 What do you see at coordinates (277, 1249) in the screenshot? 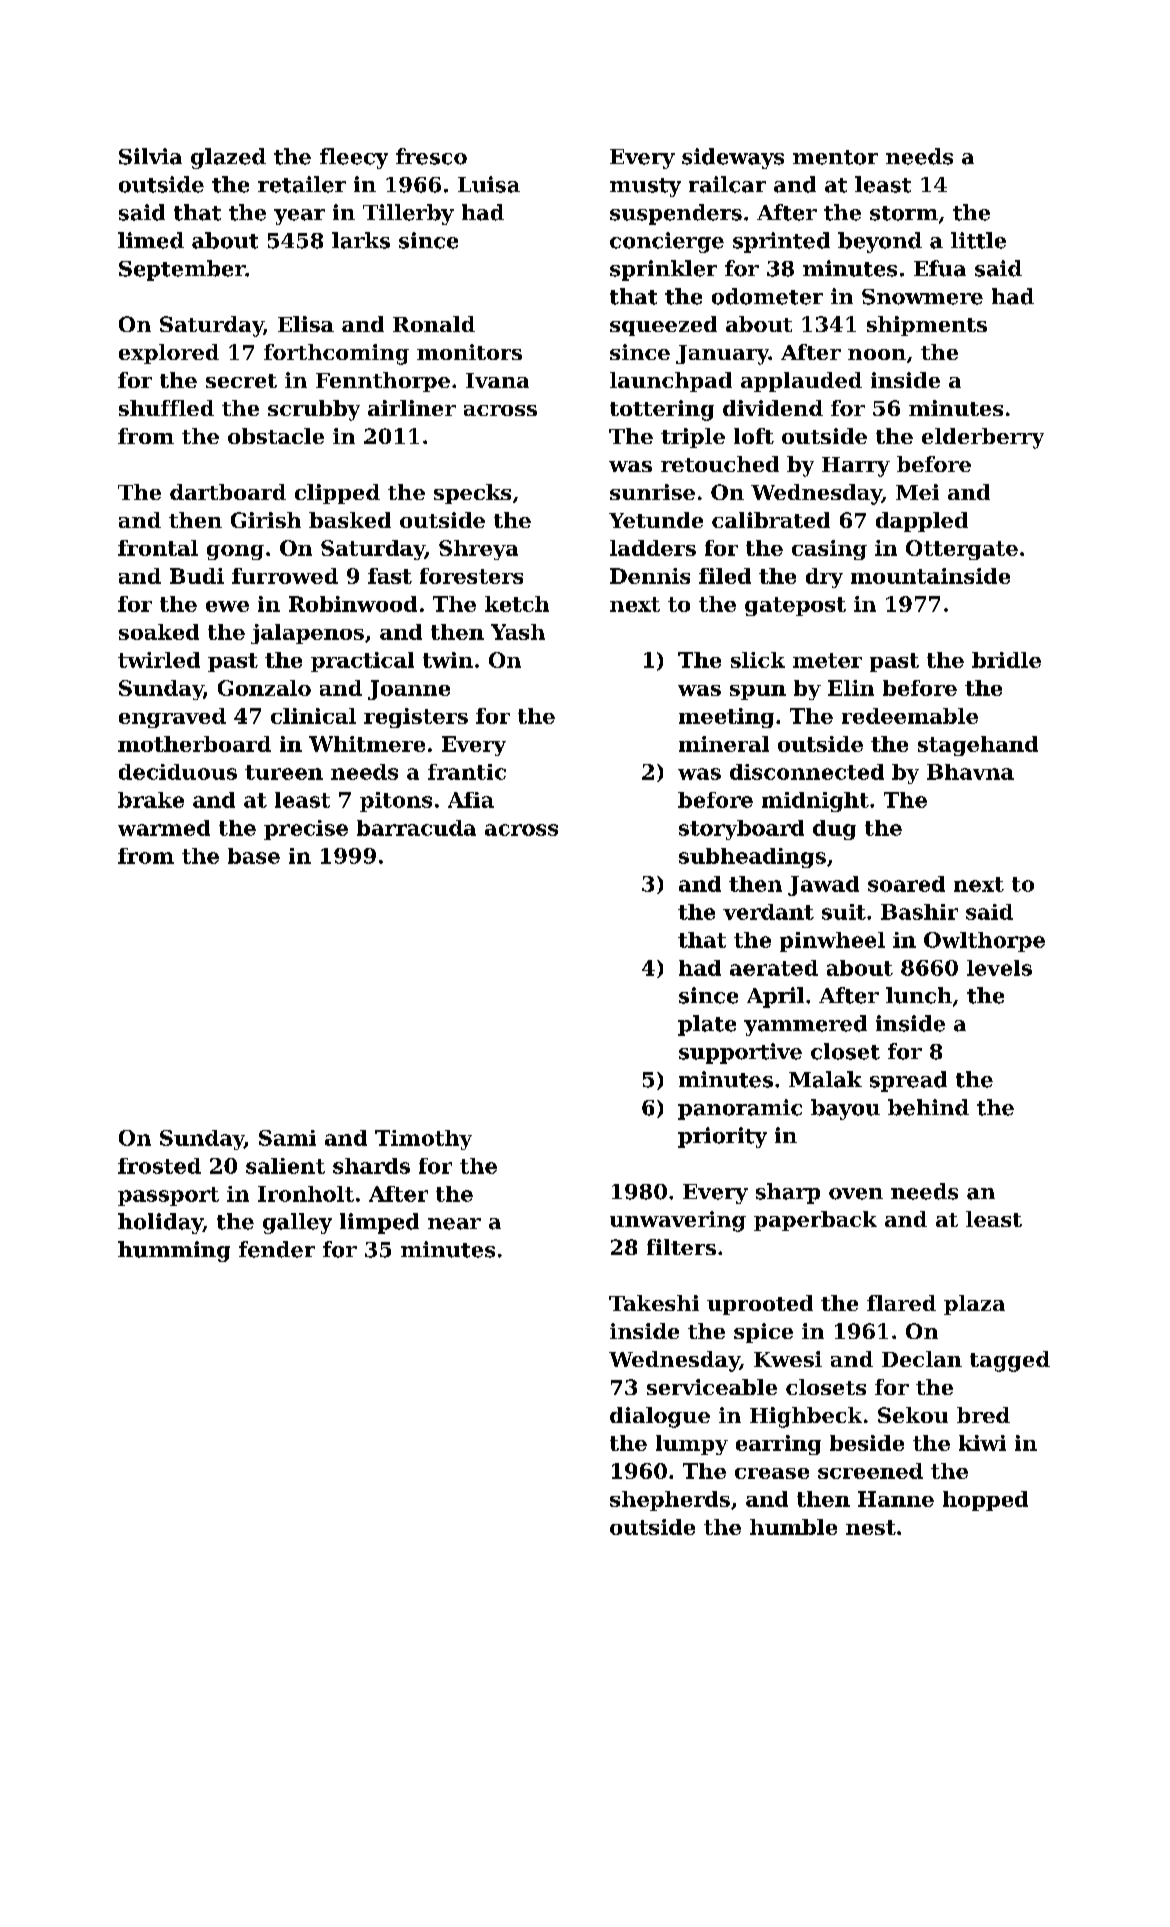
I see `fender` at bounding box center [277, 1249].
